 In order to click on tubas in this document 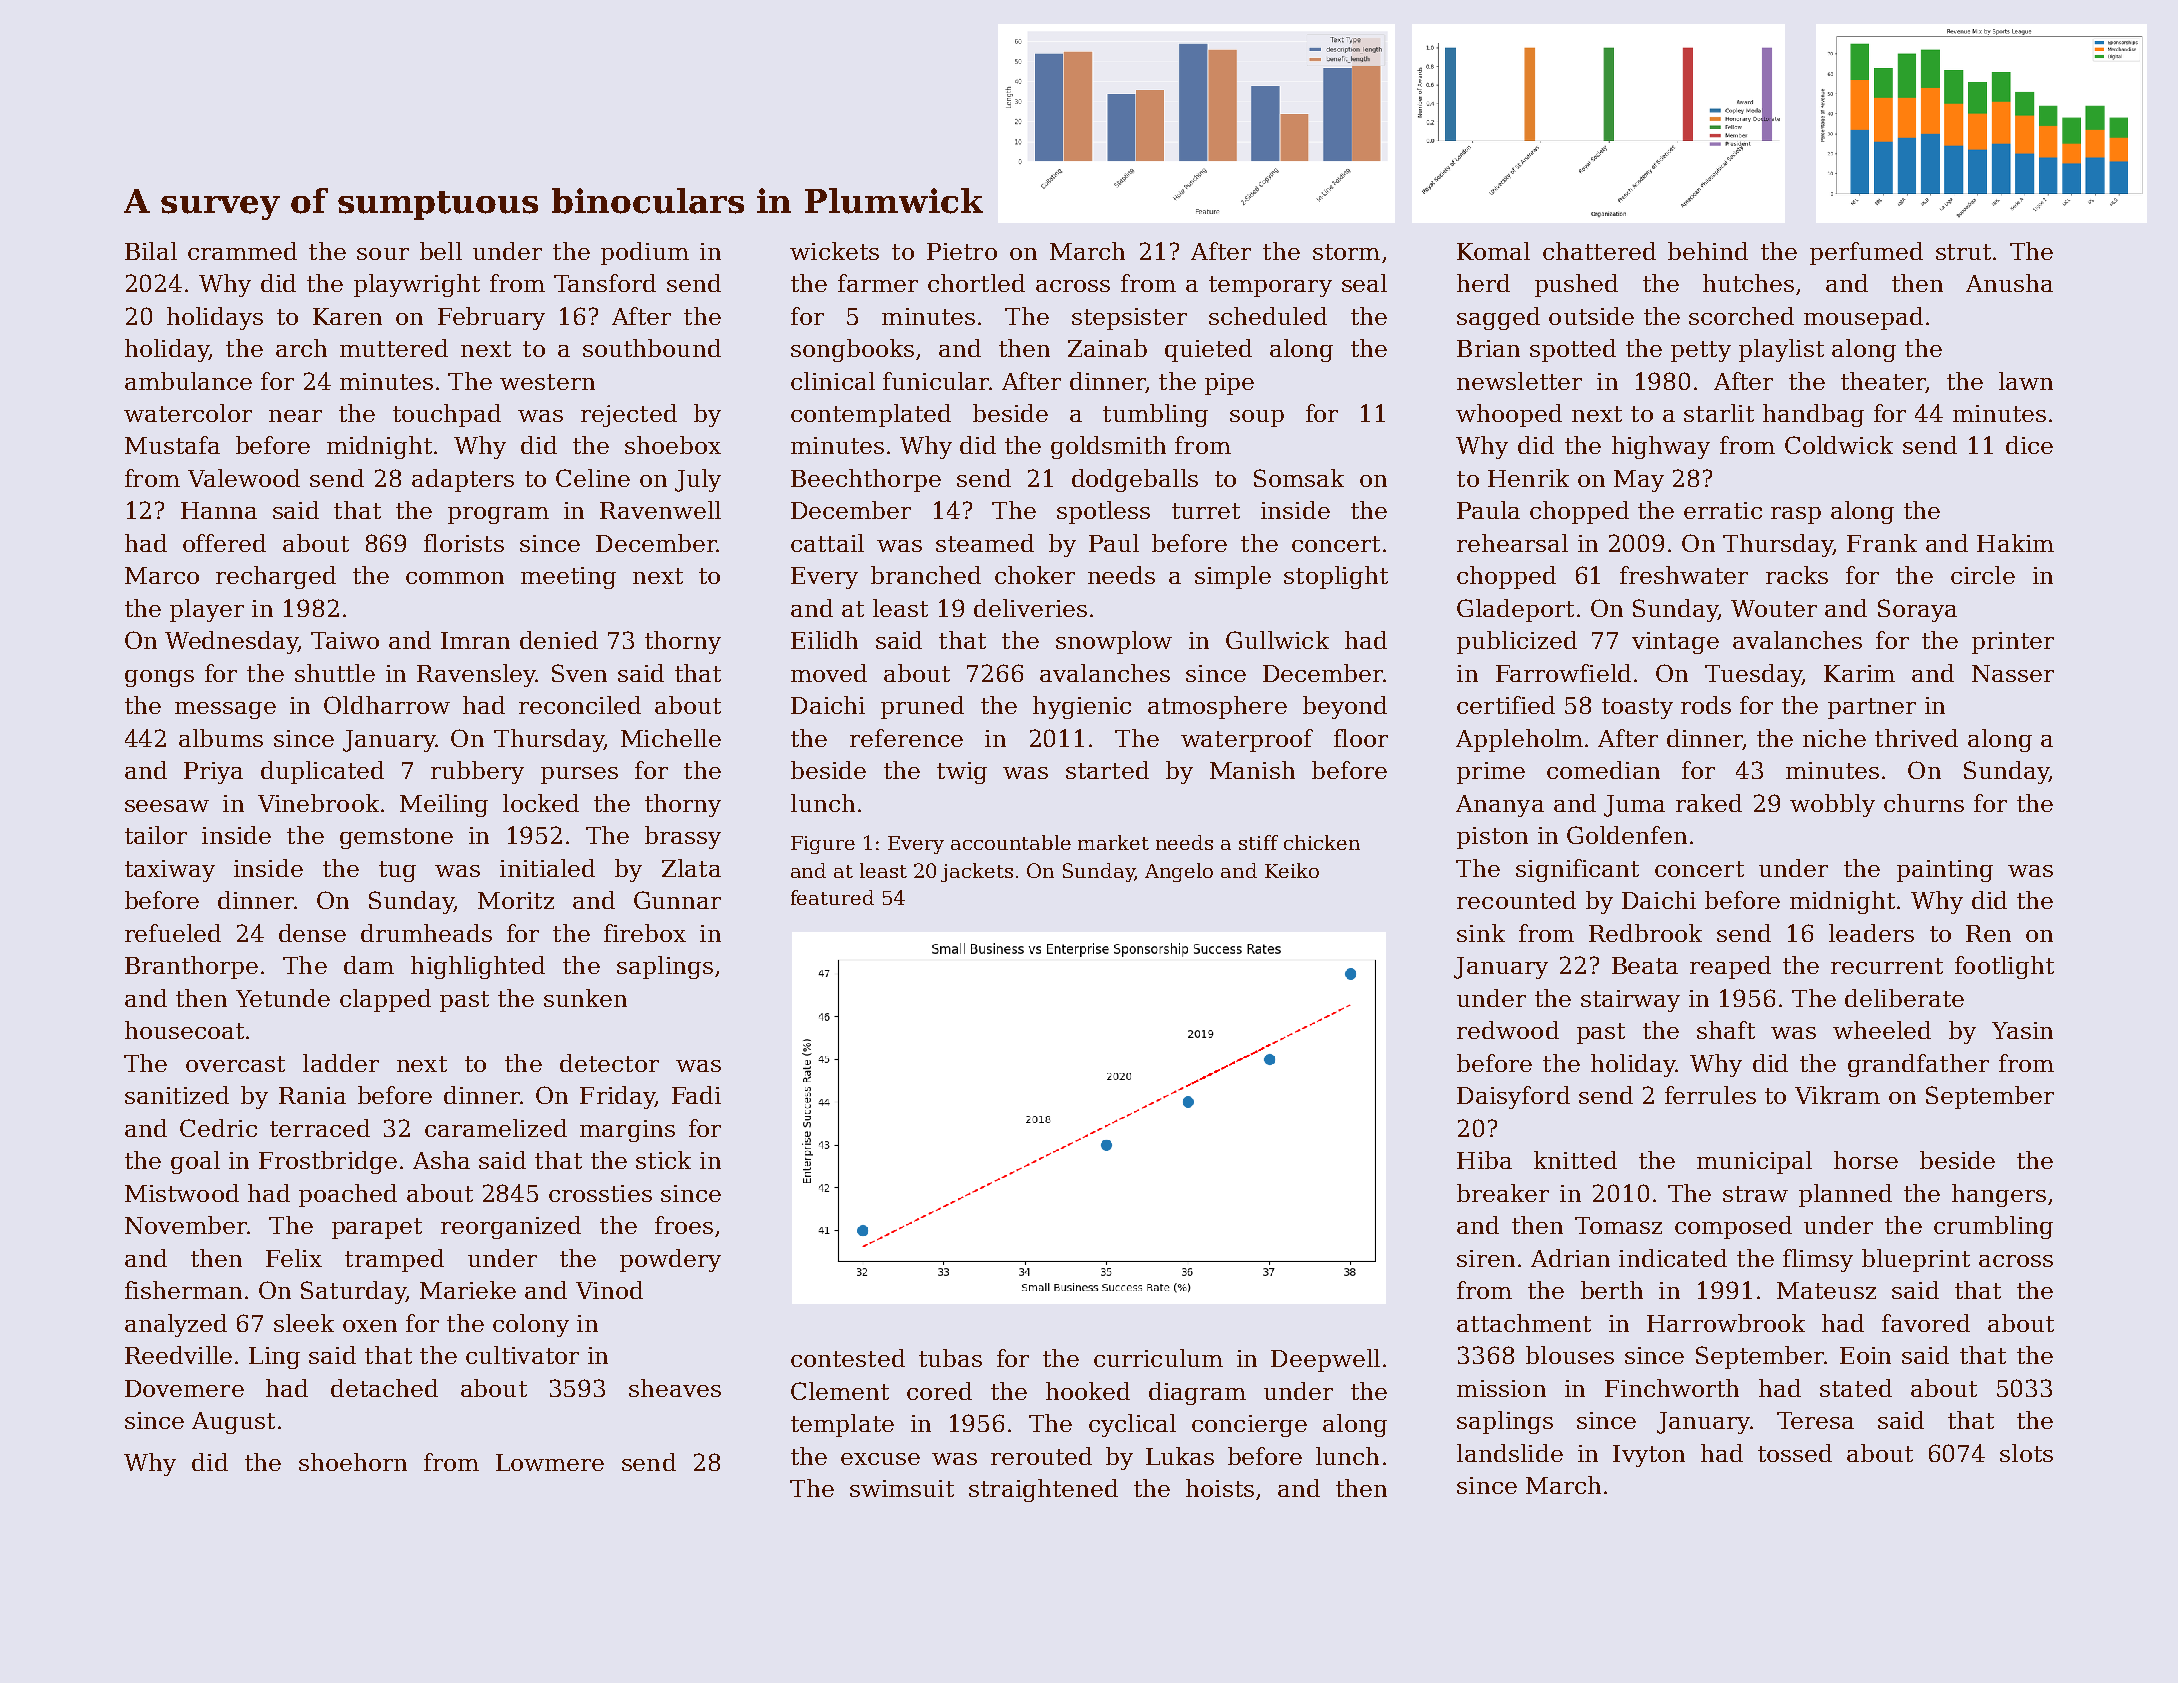, I will do `click(950, 1358)`.
